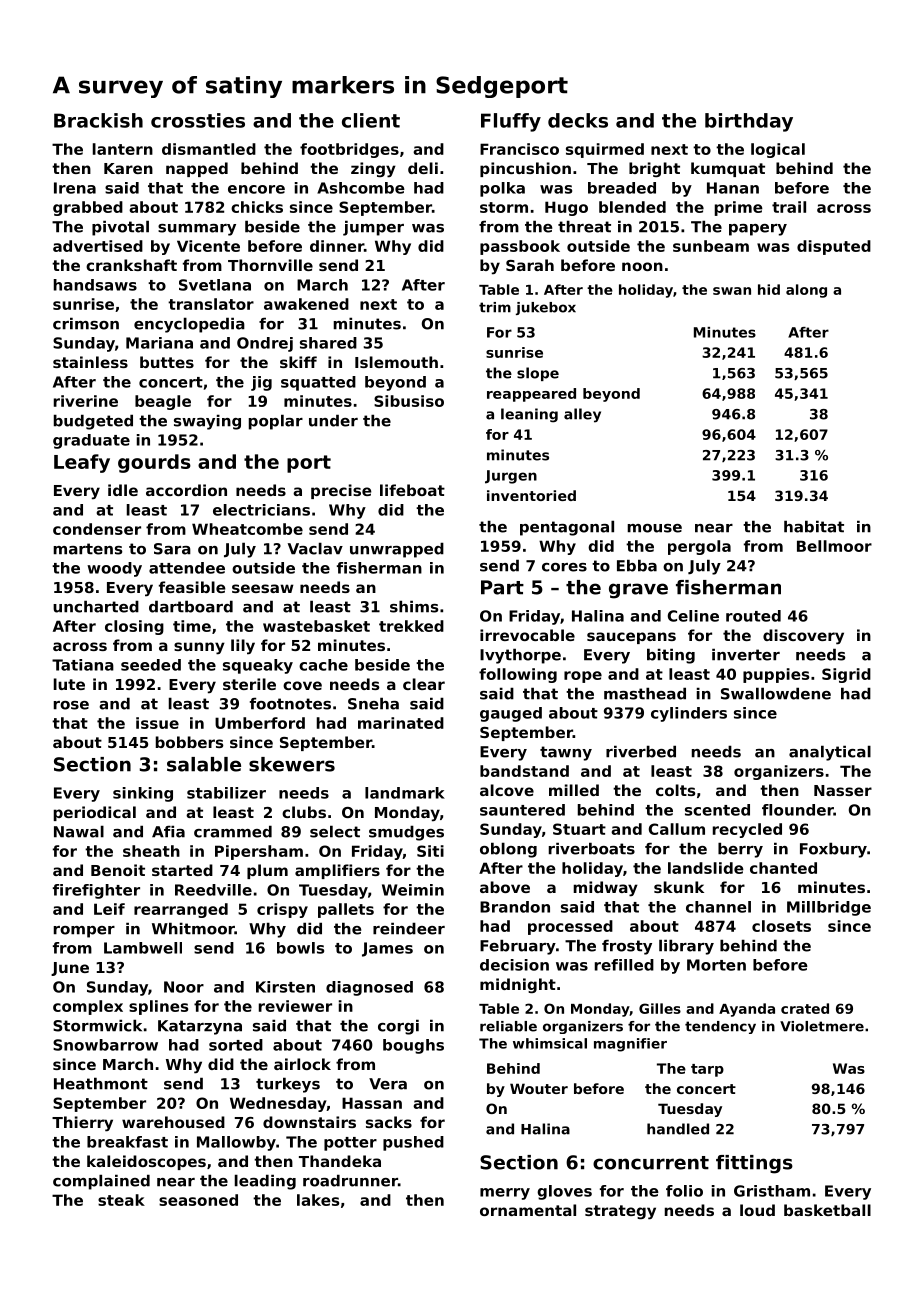  What do you see at coordinates (814, 526) in the screenshot?
I see `habitat` at bounding box center [814, 526].
